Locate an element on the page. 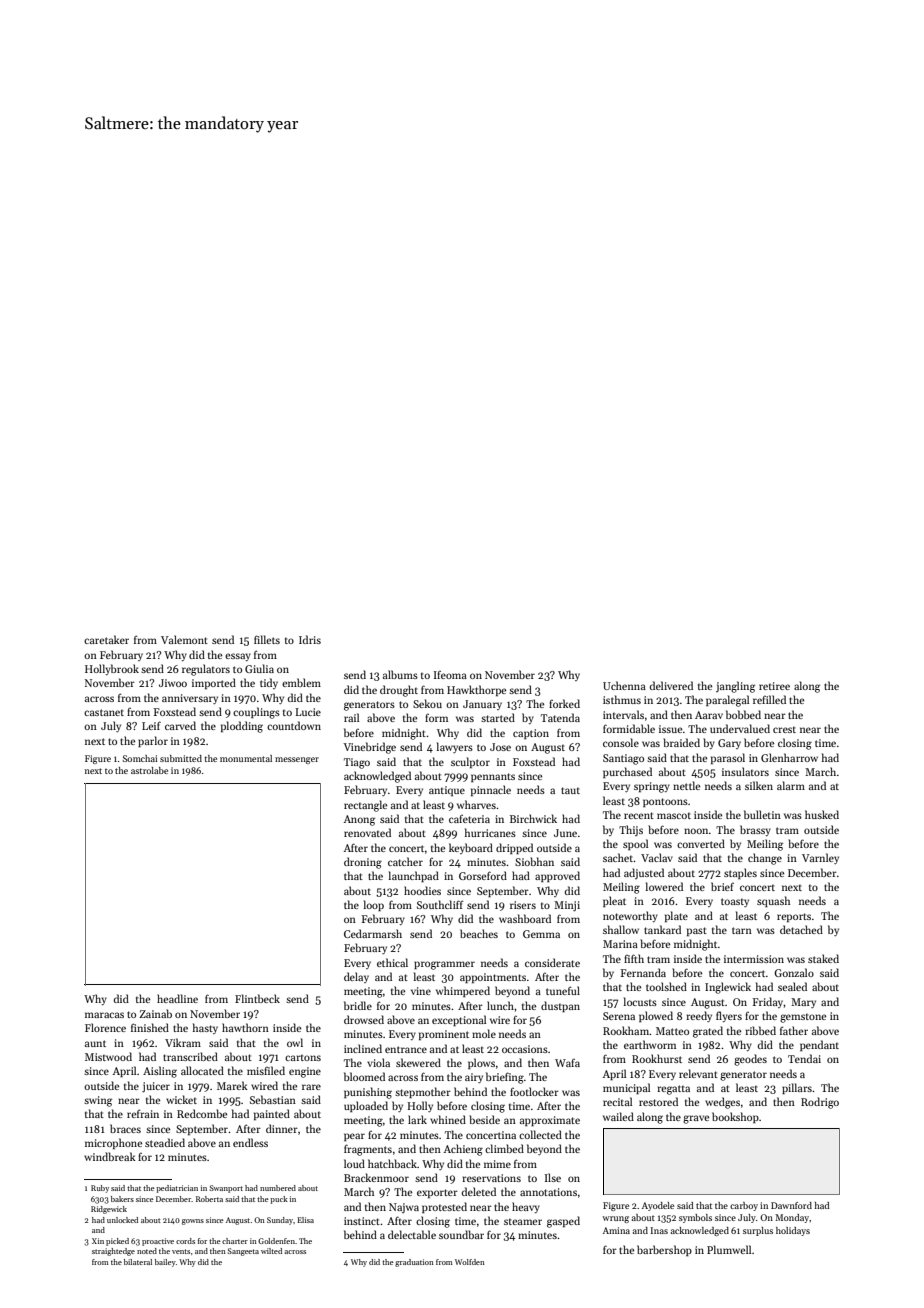 This image has width=924, height=1308. Dawnford is located at coordinates (791, 1205).
